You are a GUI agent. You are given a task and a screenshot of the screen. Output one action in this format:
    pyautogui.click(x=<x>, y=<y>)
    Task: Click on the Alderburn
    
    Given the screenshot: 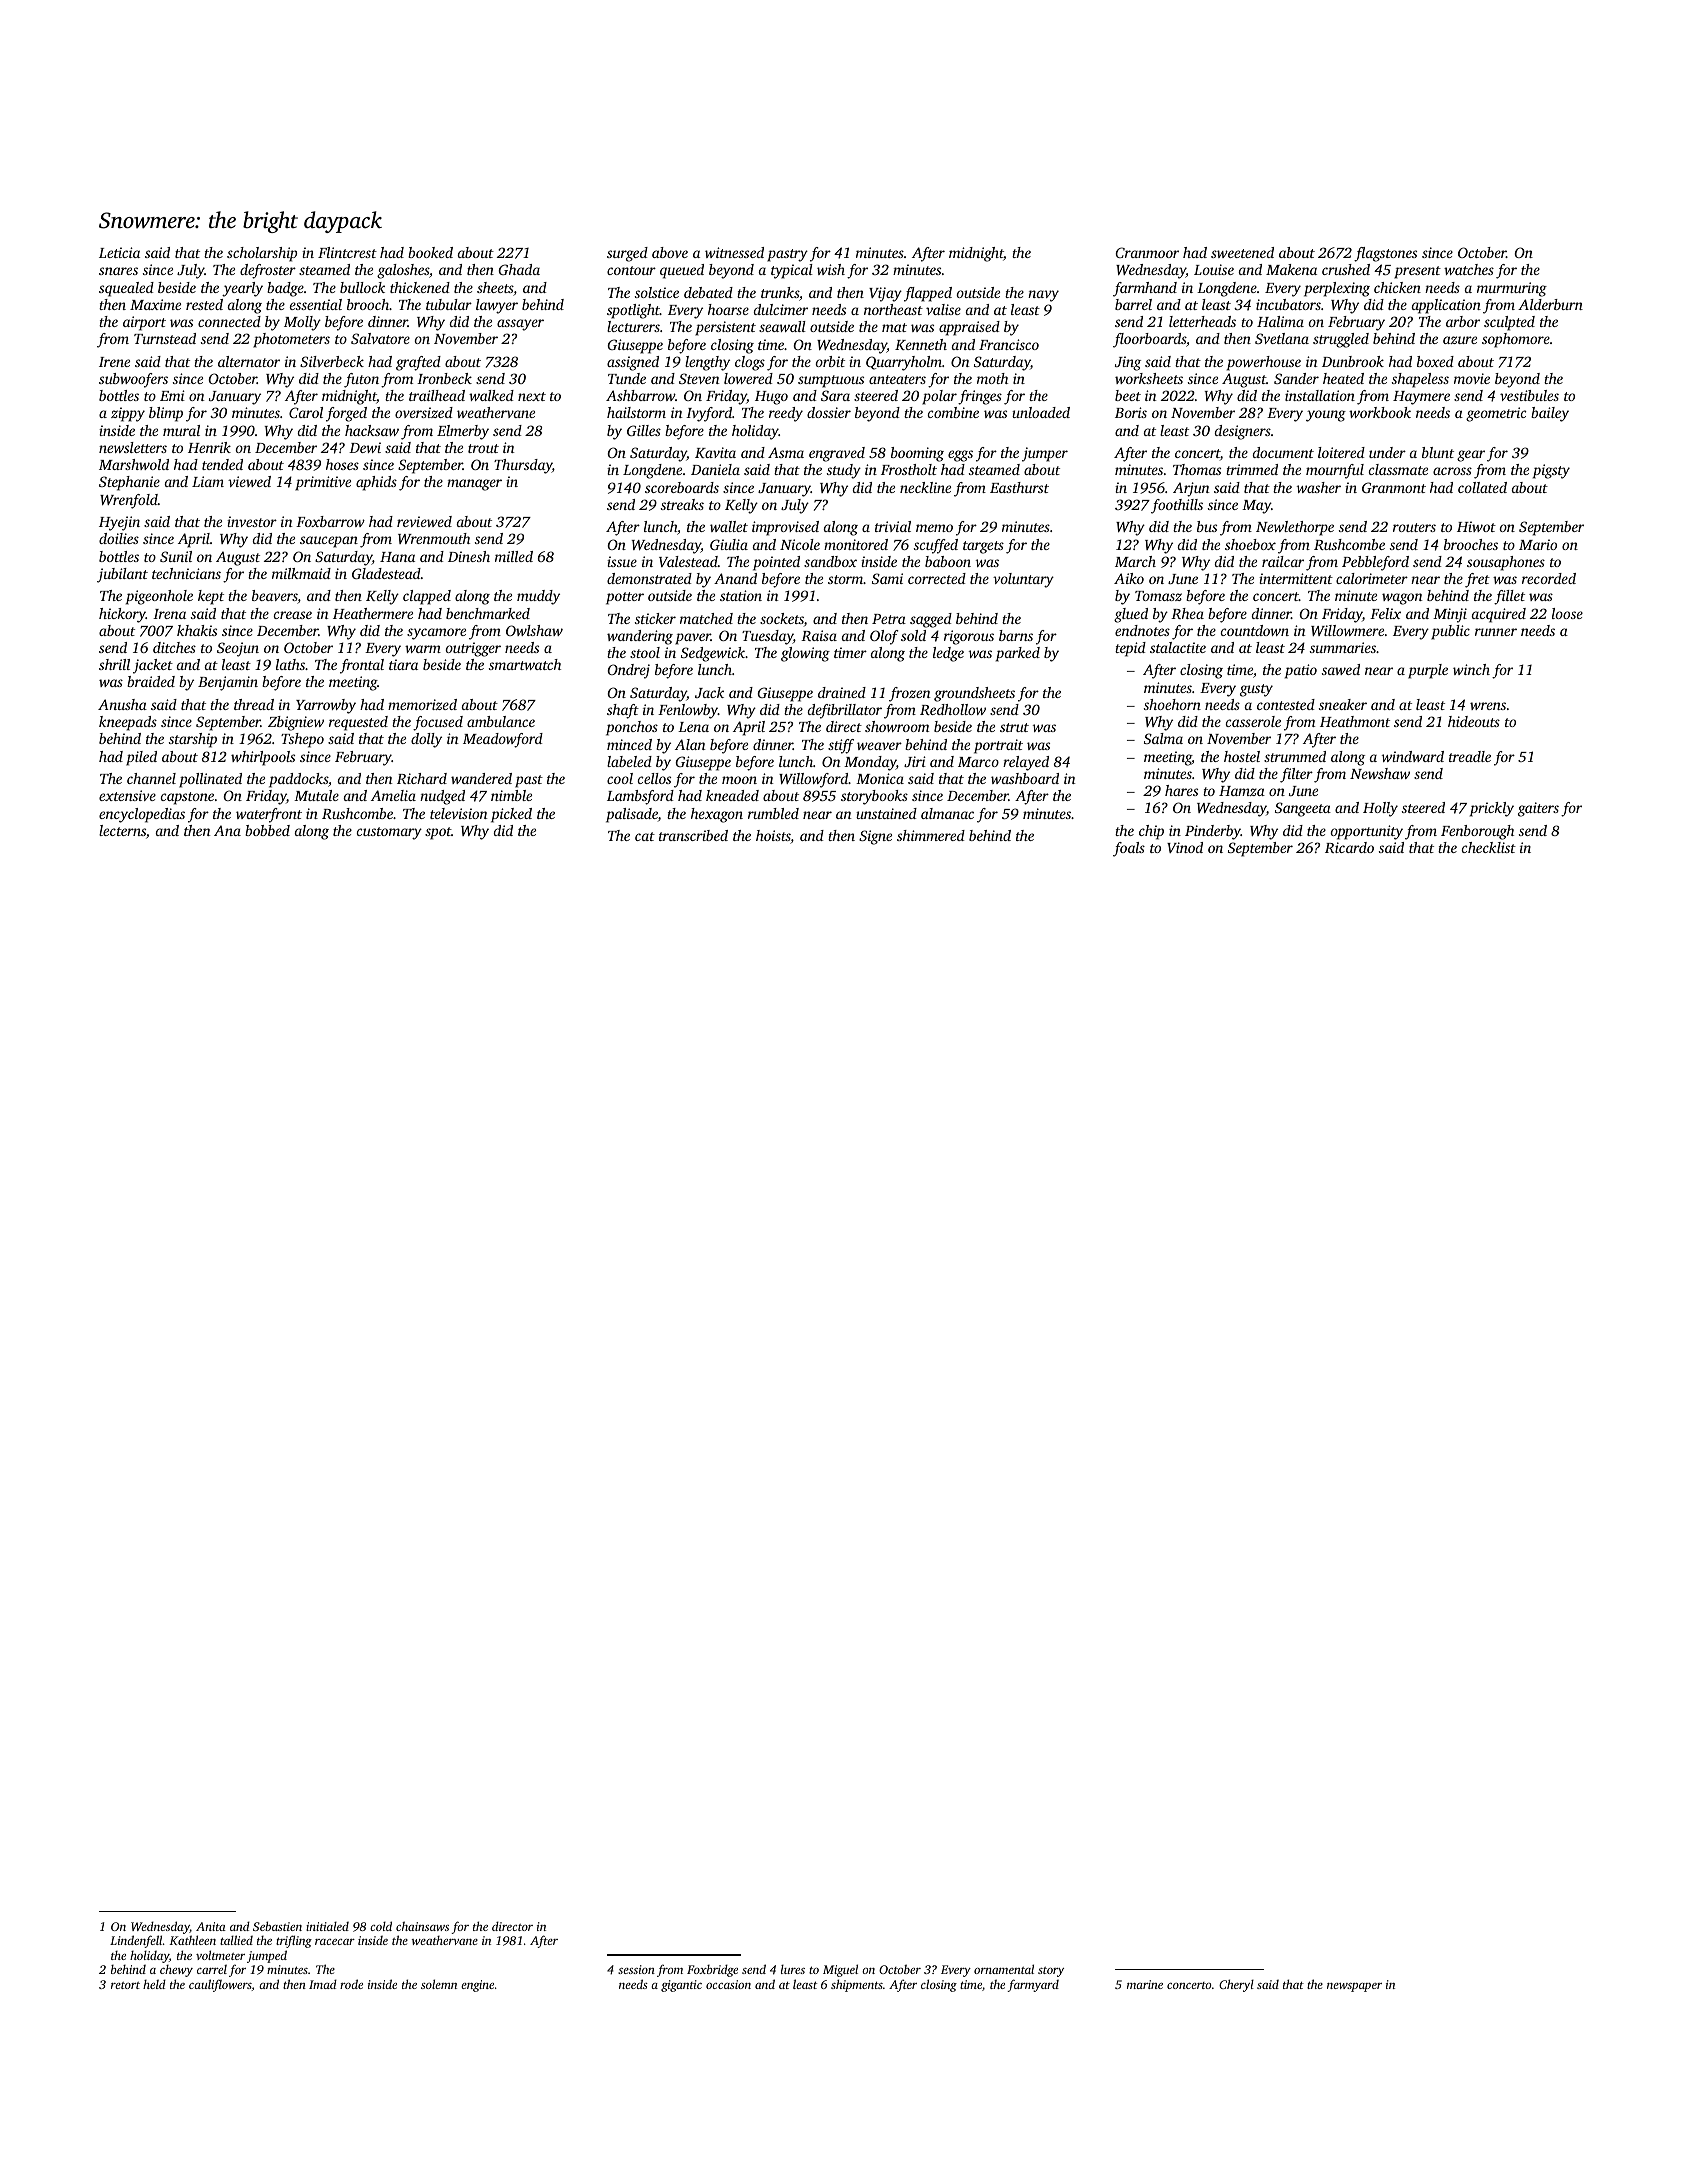 What is the action you would take?
    pyautogui.click(x=1550, y=304)
